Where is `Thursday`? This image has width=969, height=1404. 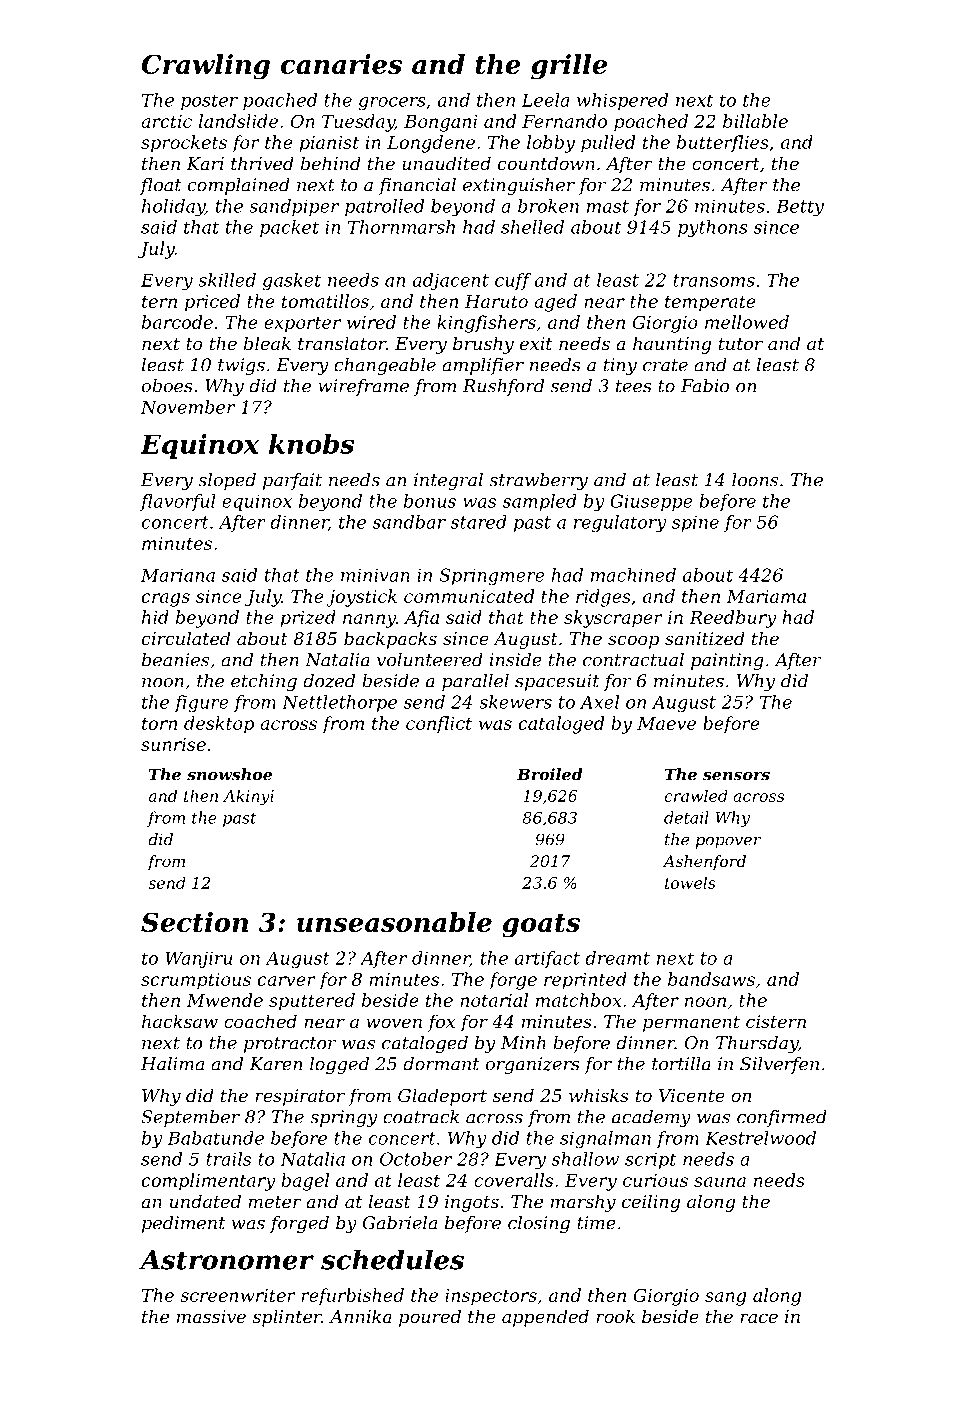
Thursday is located at coordinates (757, 1044).
